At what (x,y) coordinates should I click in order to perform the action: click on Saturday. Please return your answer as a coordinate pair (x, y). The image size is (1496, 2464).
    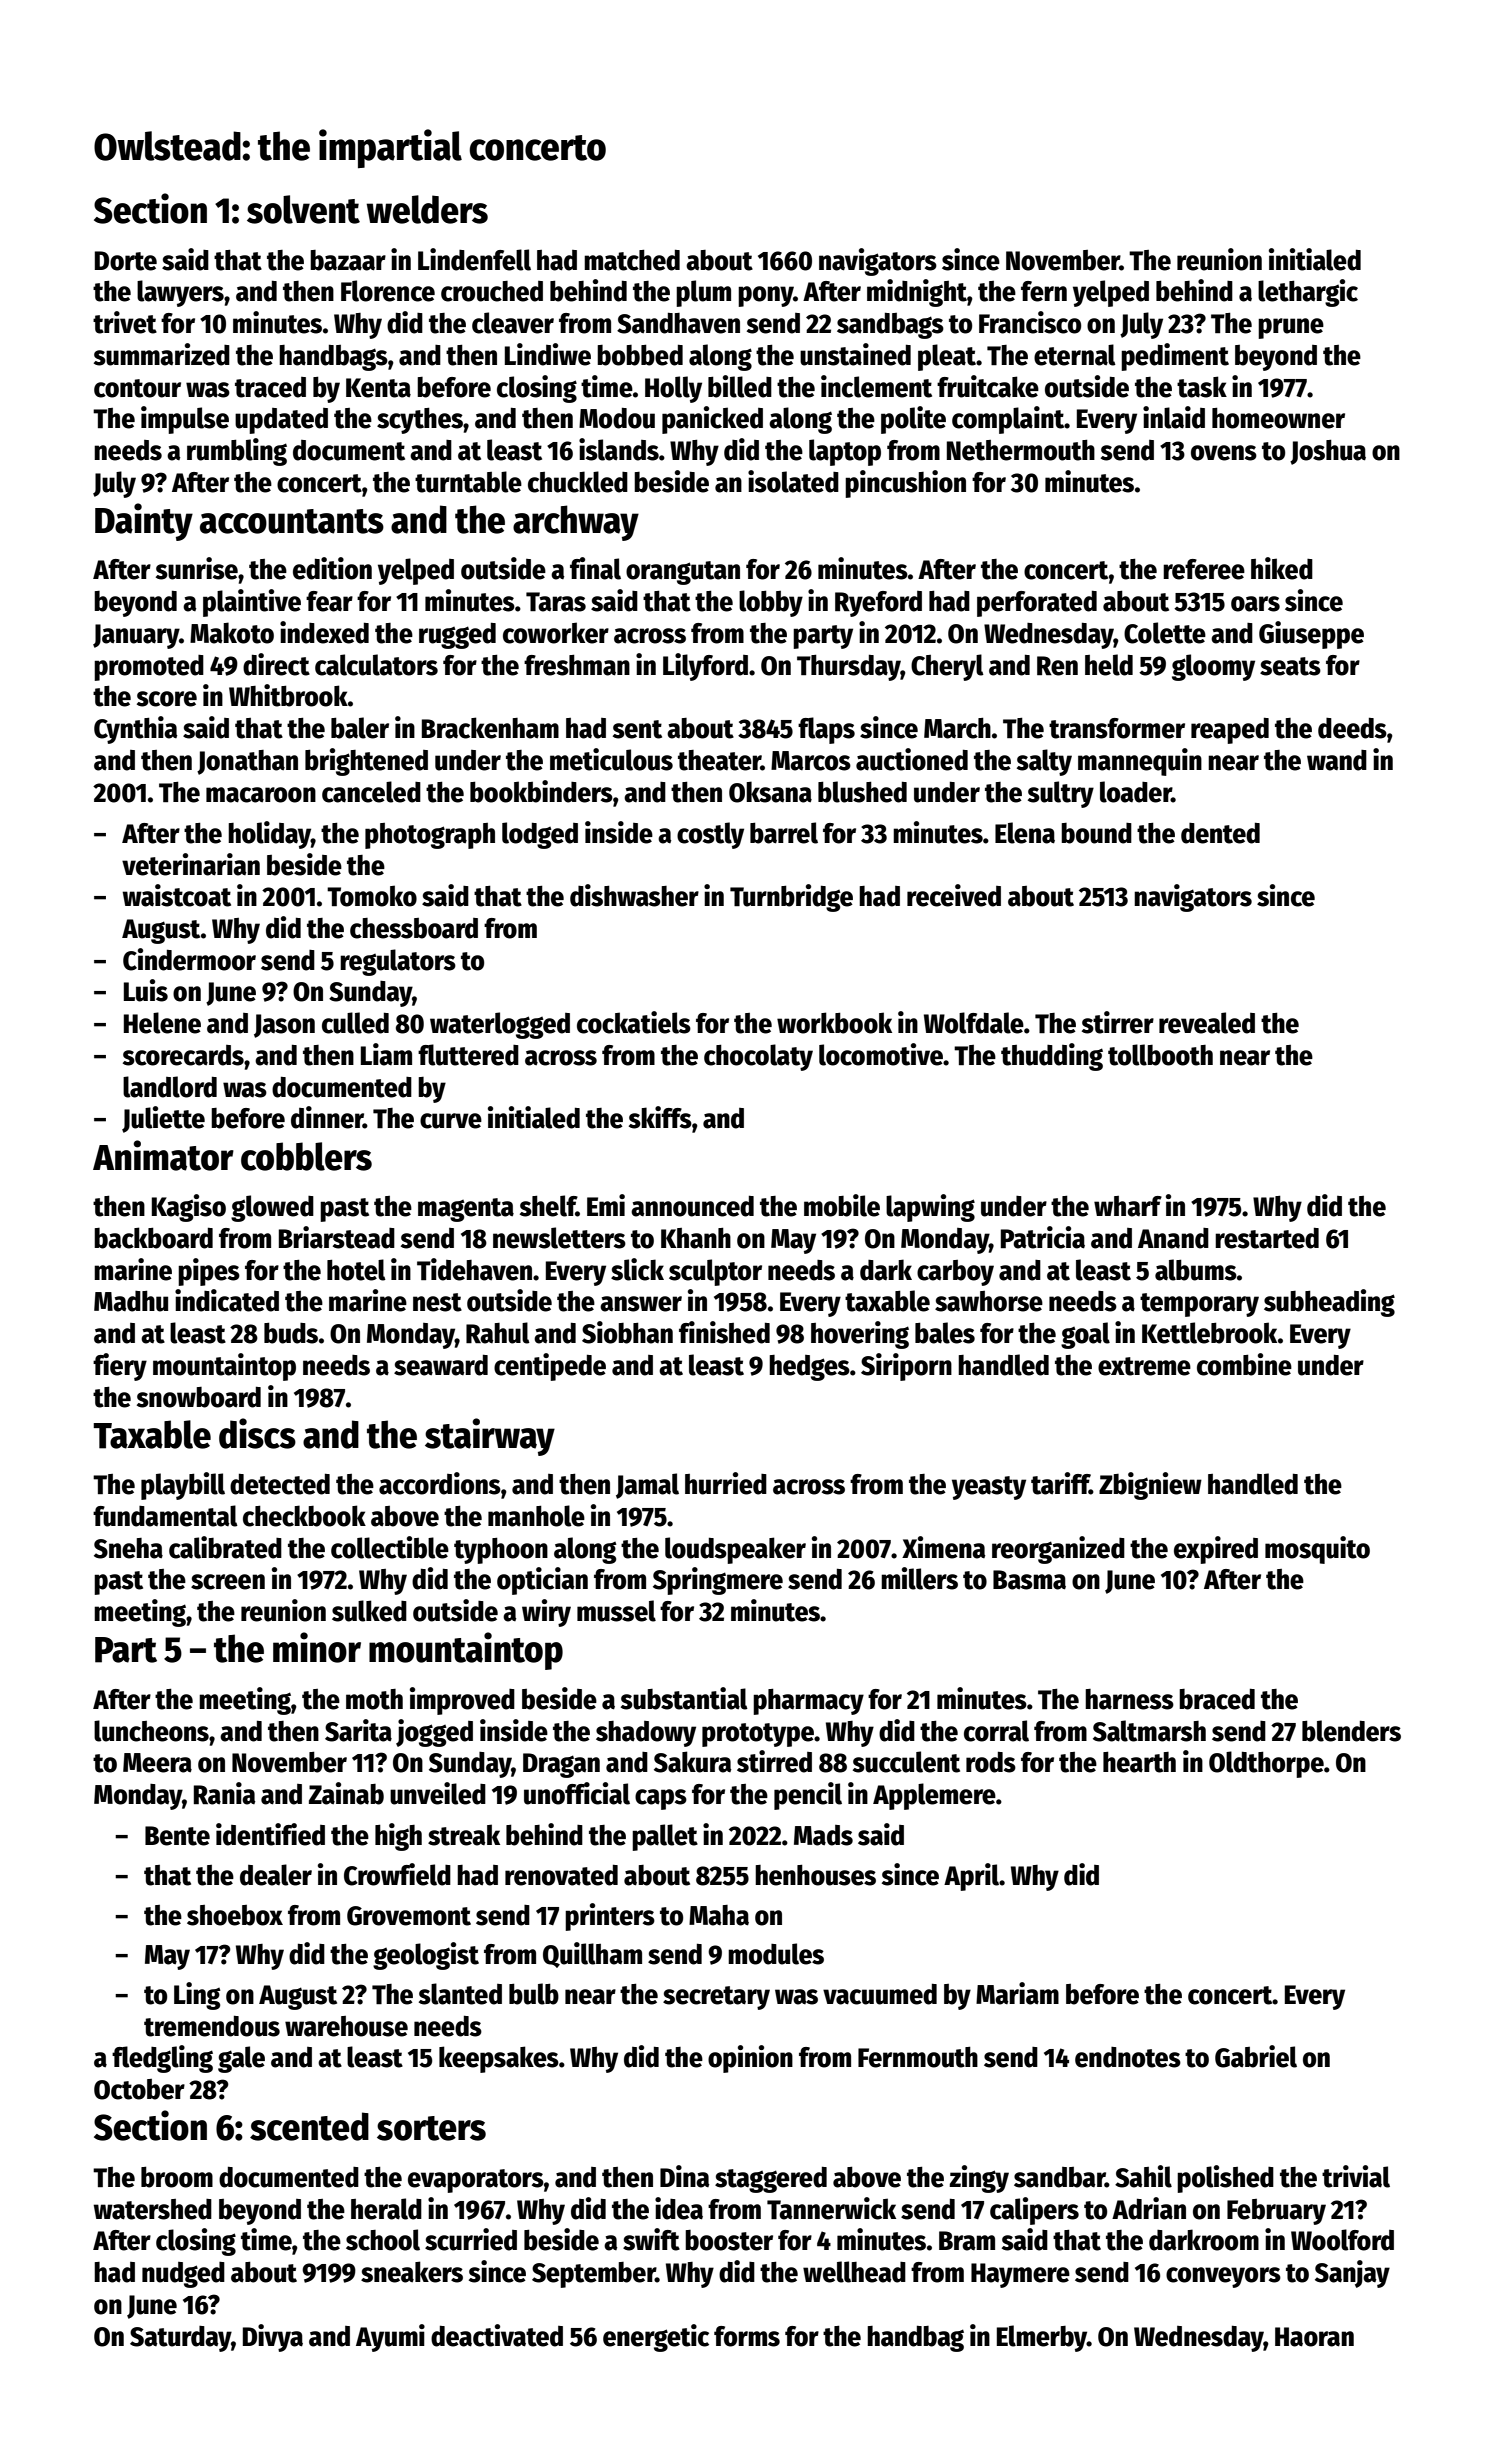
    Looking at the image, I should click on (180, 2339).
